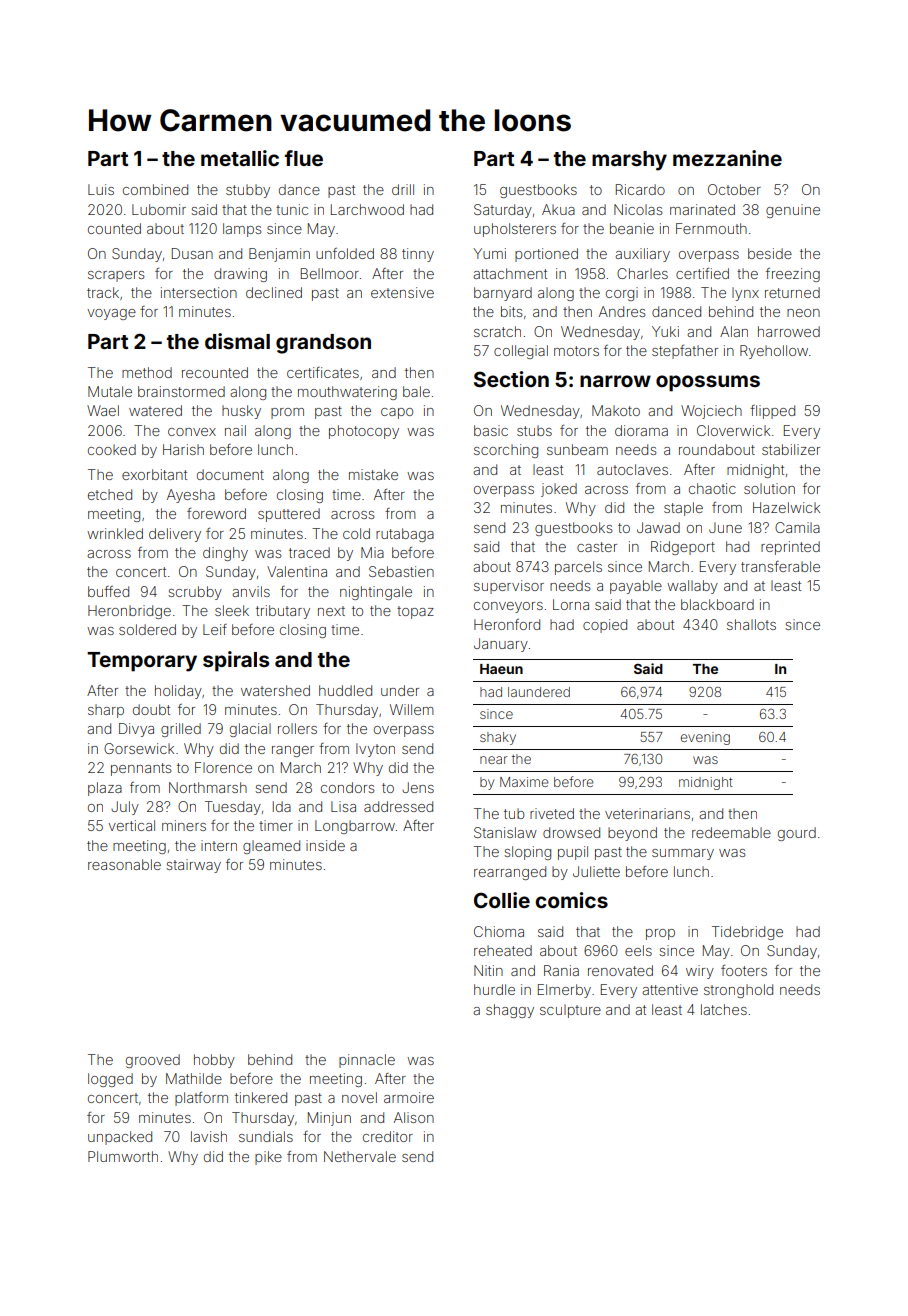  Describe the element at coordinates (304, 158) in the page. I see `flue` at that location.
